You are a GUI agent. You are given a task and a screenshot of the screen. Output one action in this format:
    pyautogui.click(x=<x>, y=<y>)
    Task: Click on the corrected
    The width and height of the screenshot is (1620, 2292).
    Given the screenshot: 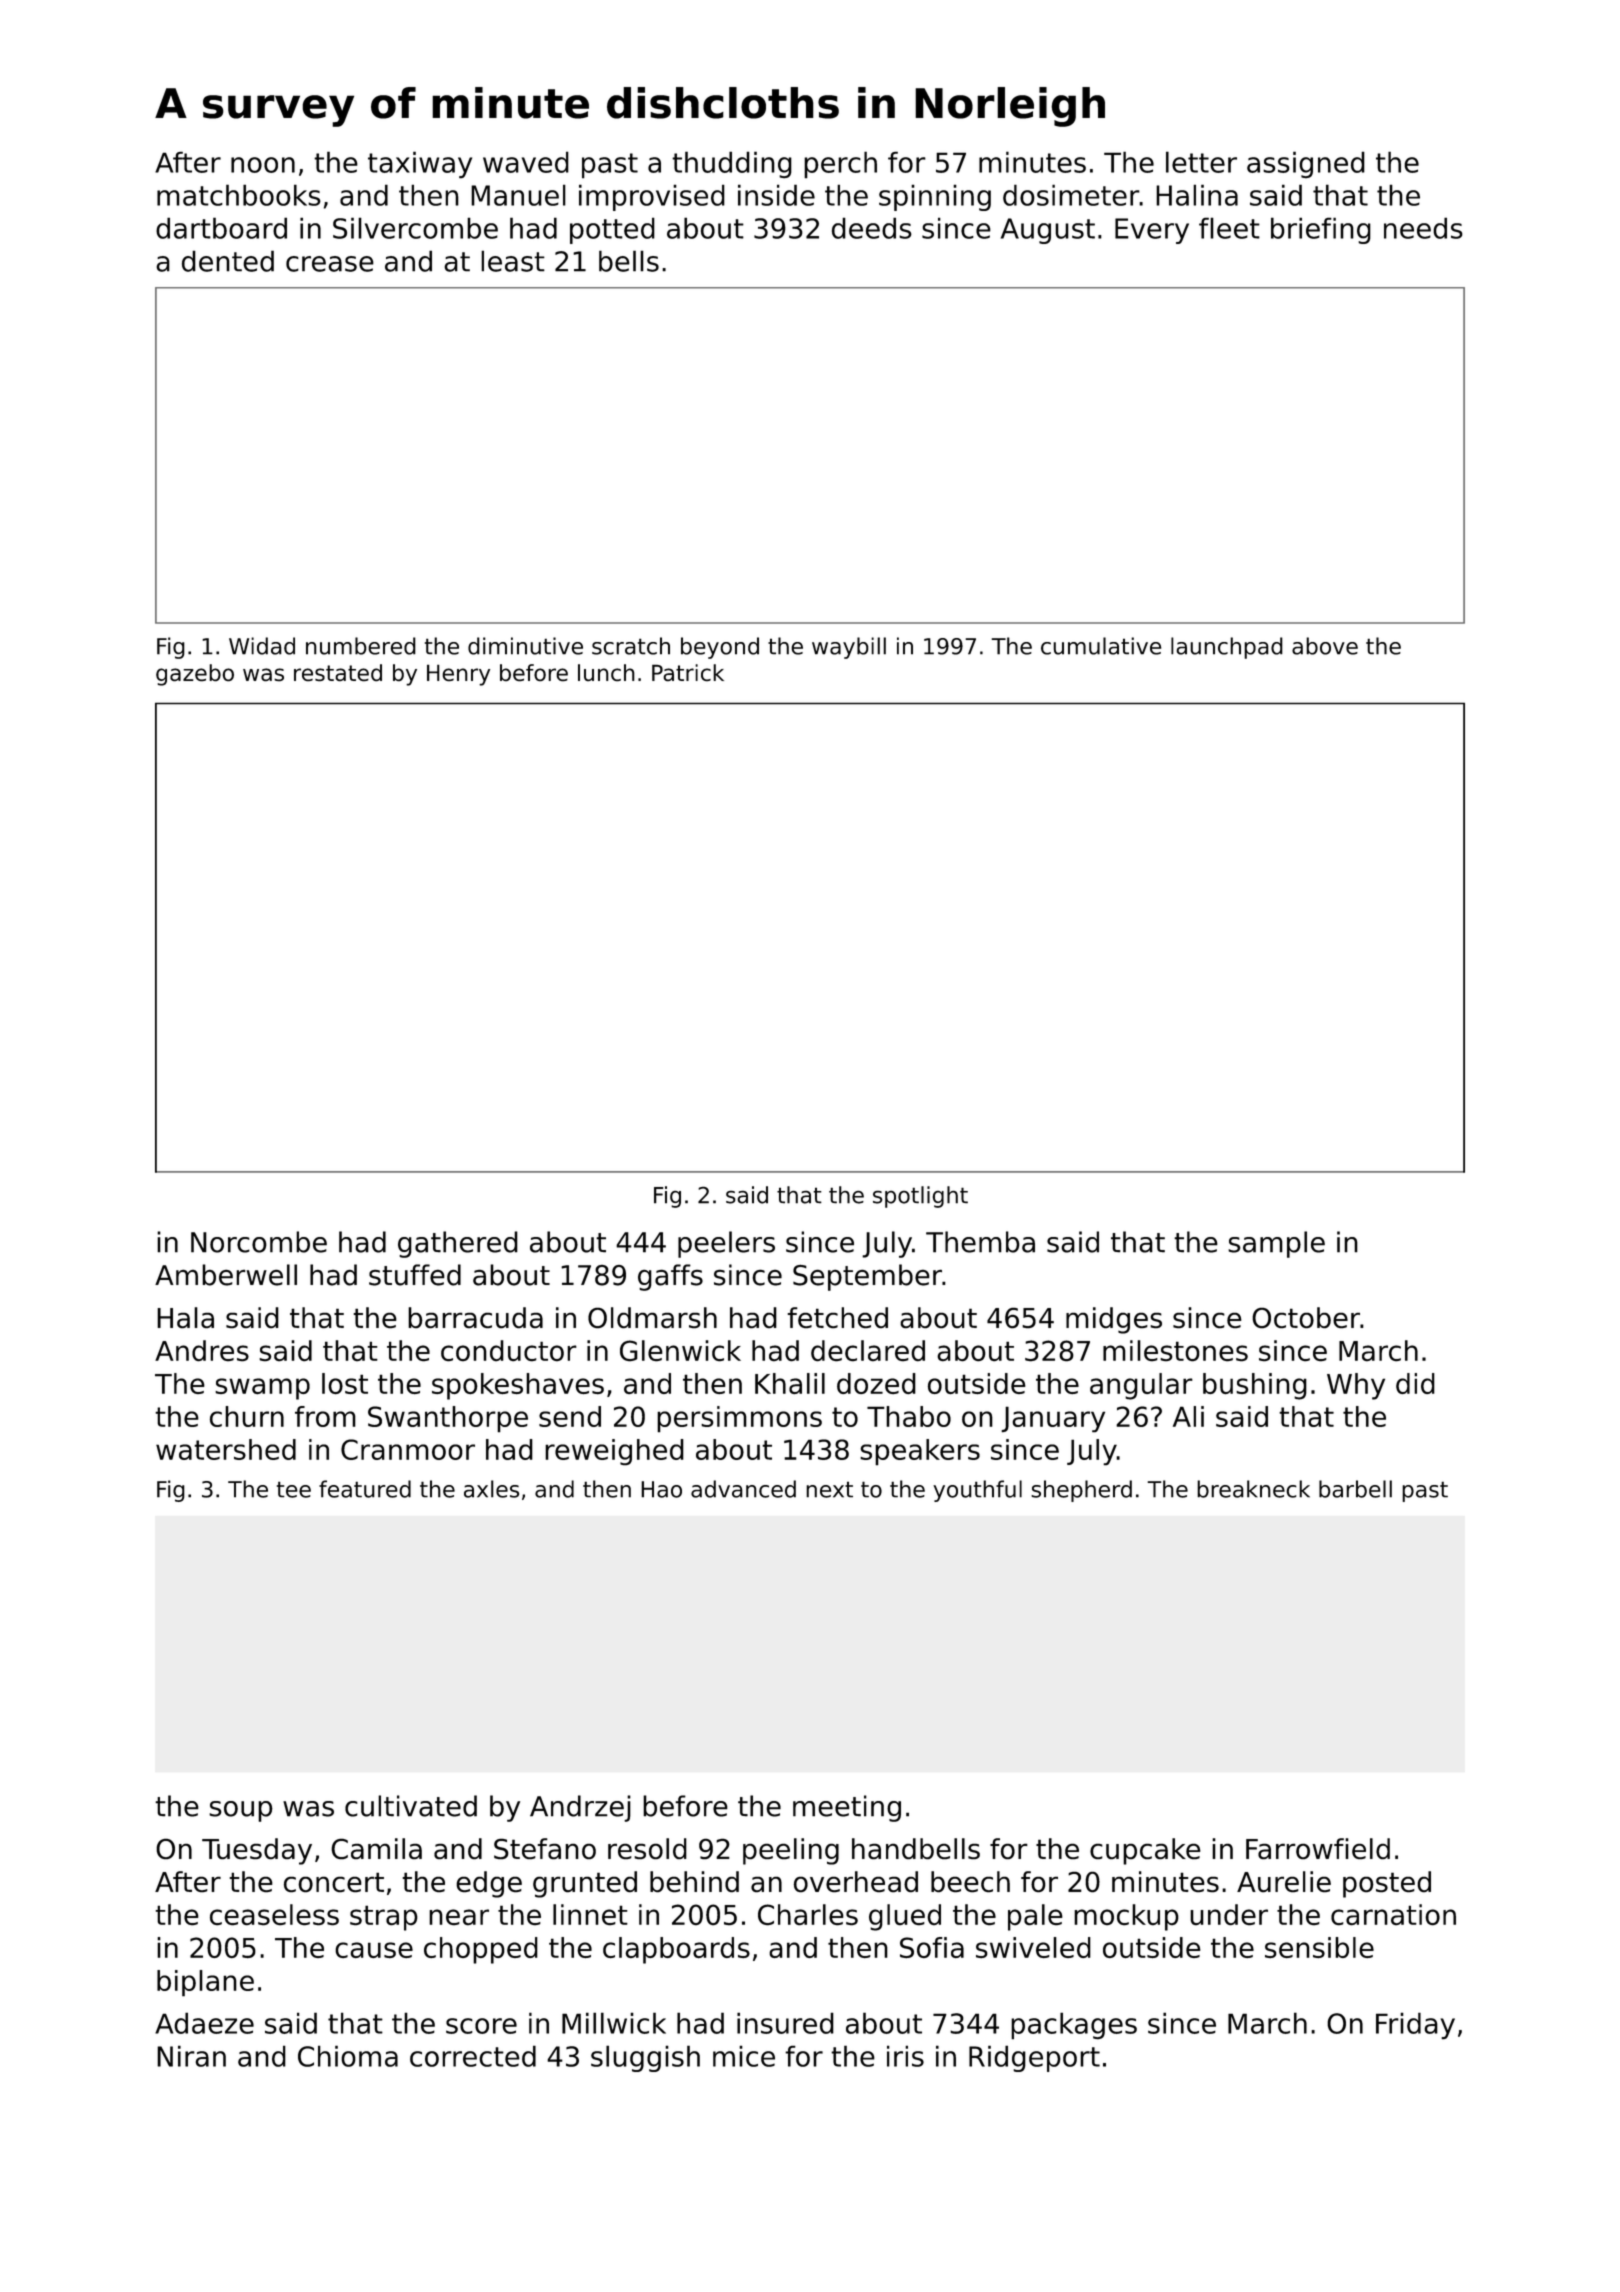 What is the action you would take?
    pyautogui.click(x=473, y=2056)
